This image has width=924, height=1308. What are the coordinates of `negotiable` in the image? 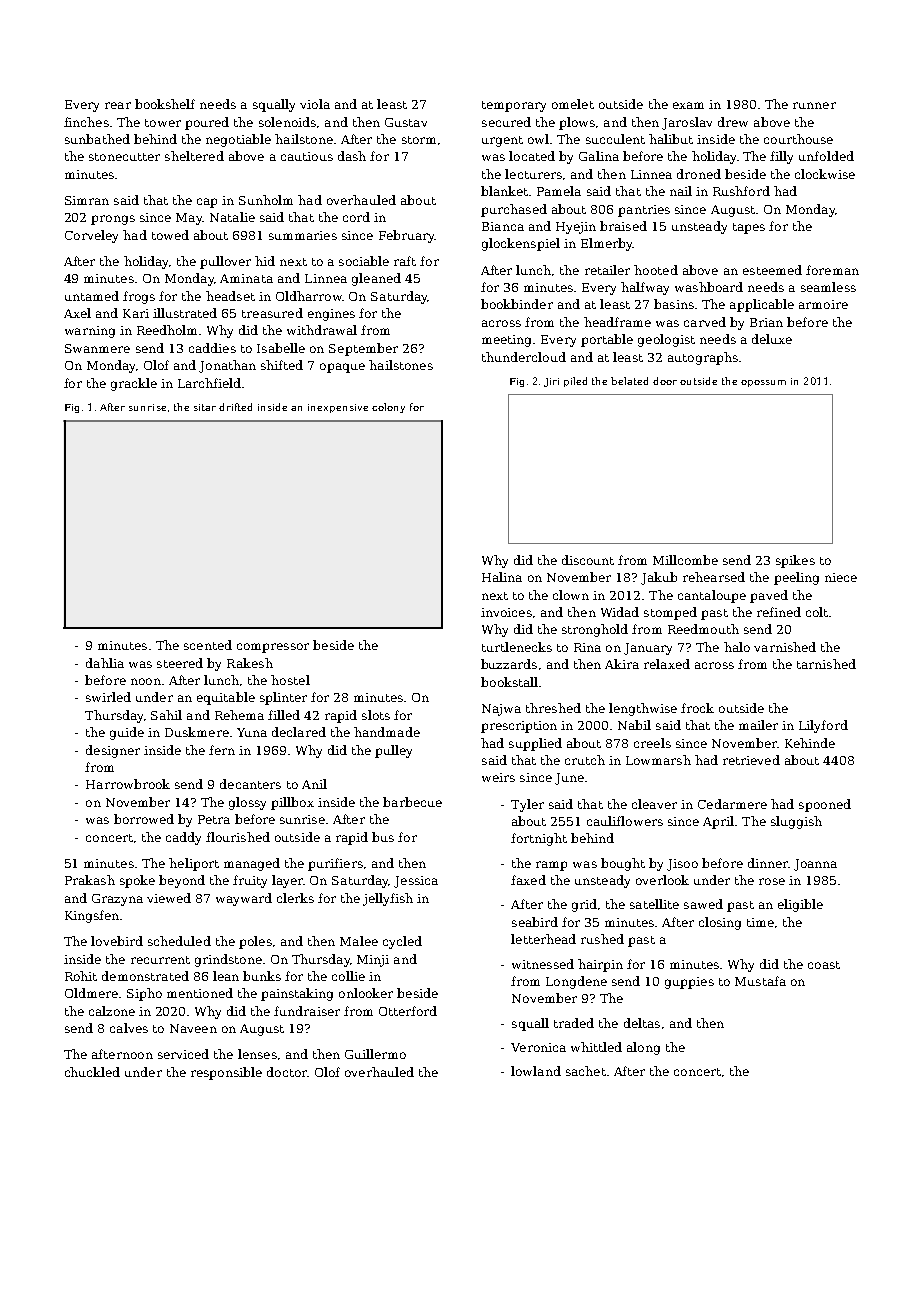 It's located at (238, 140).
